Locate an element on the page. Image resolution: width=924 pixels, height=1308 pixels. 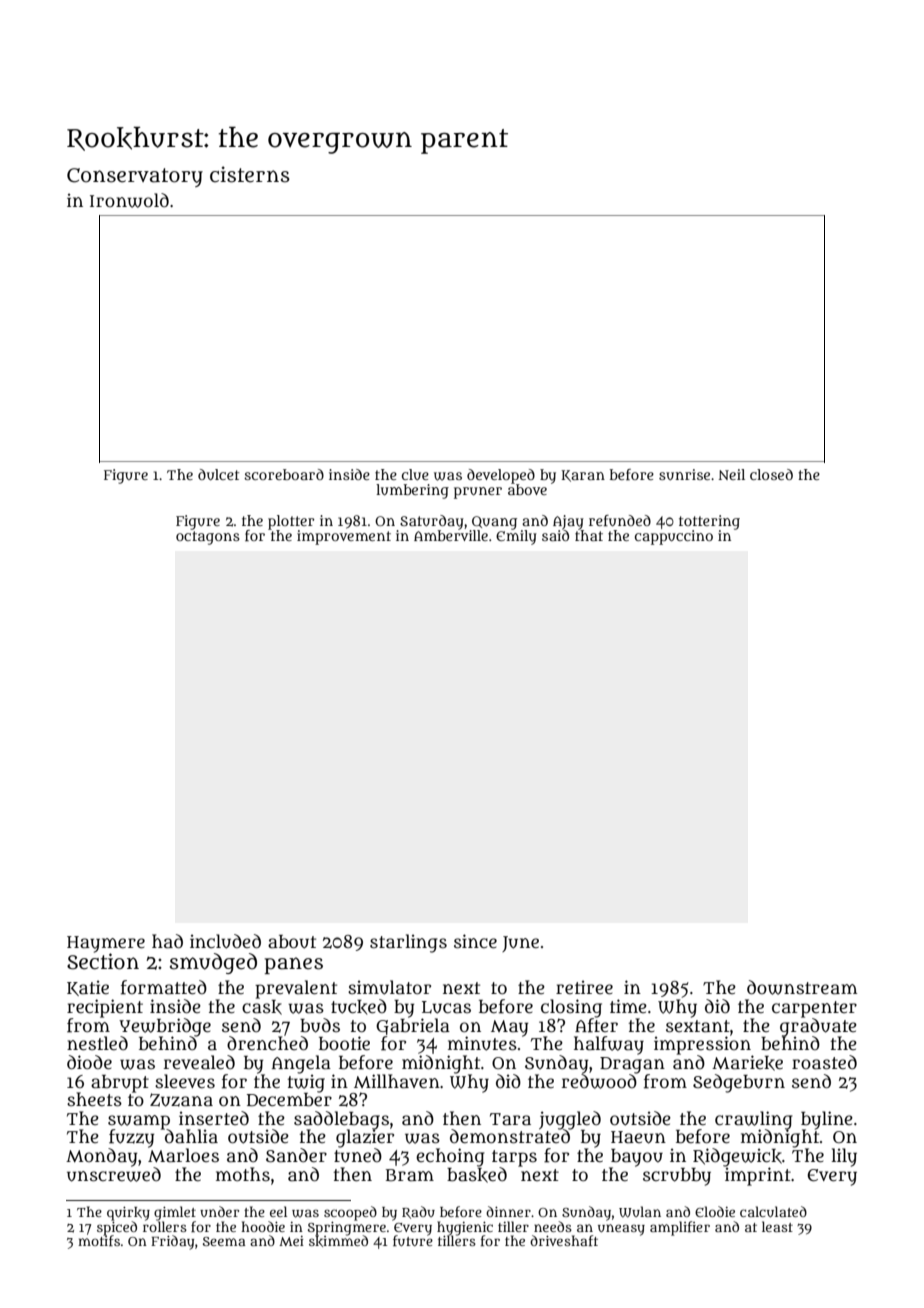
June is located at coordinates (520, 944).
